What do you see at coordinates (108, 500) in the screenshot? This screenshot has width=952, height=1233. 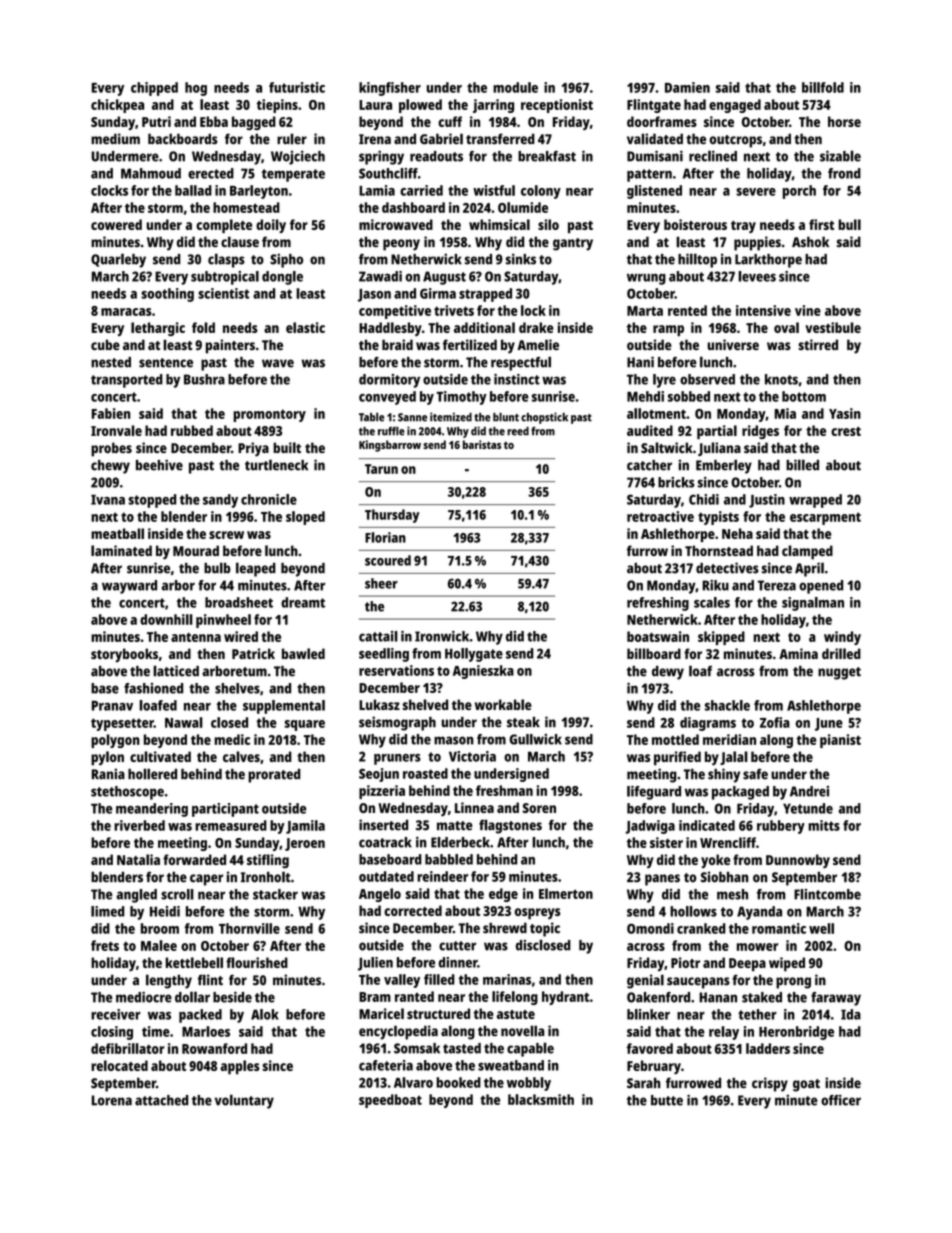 I see `Ivana` at bounding box center [108, 500].
